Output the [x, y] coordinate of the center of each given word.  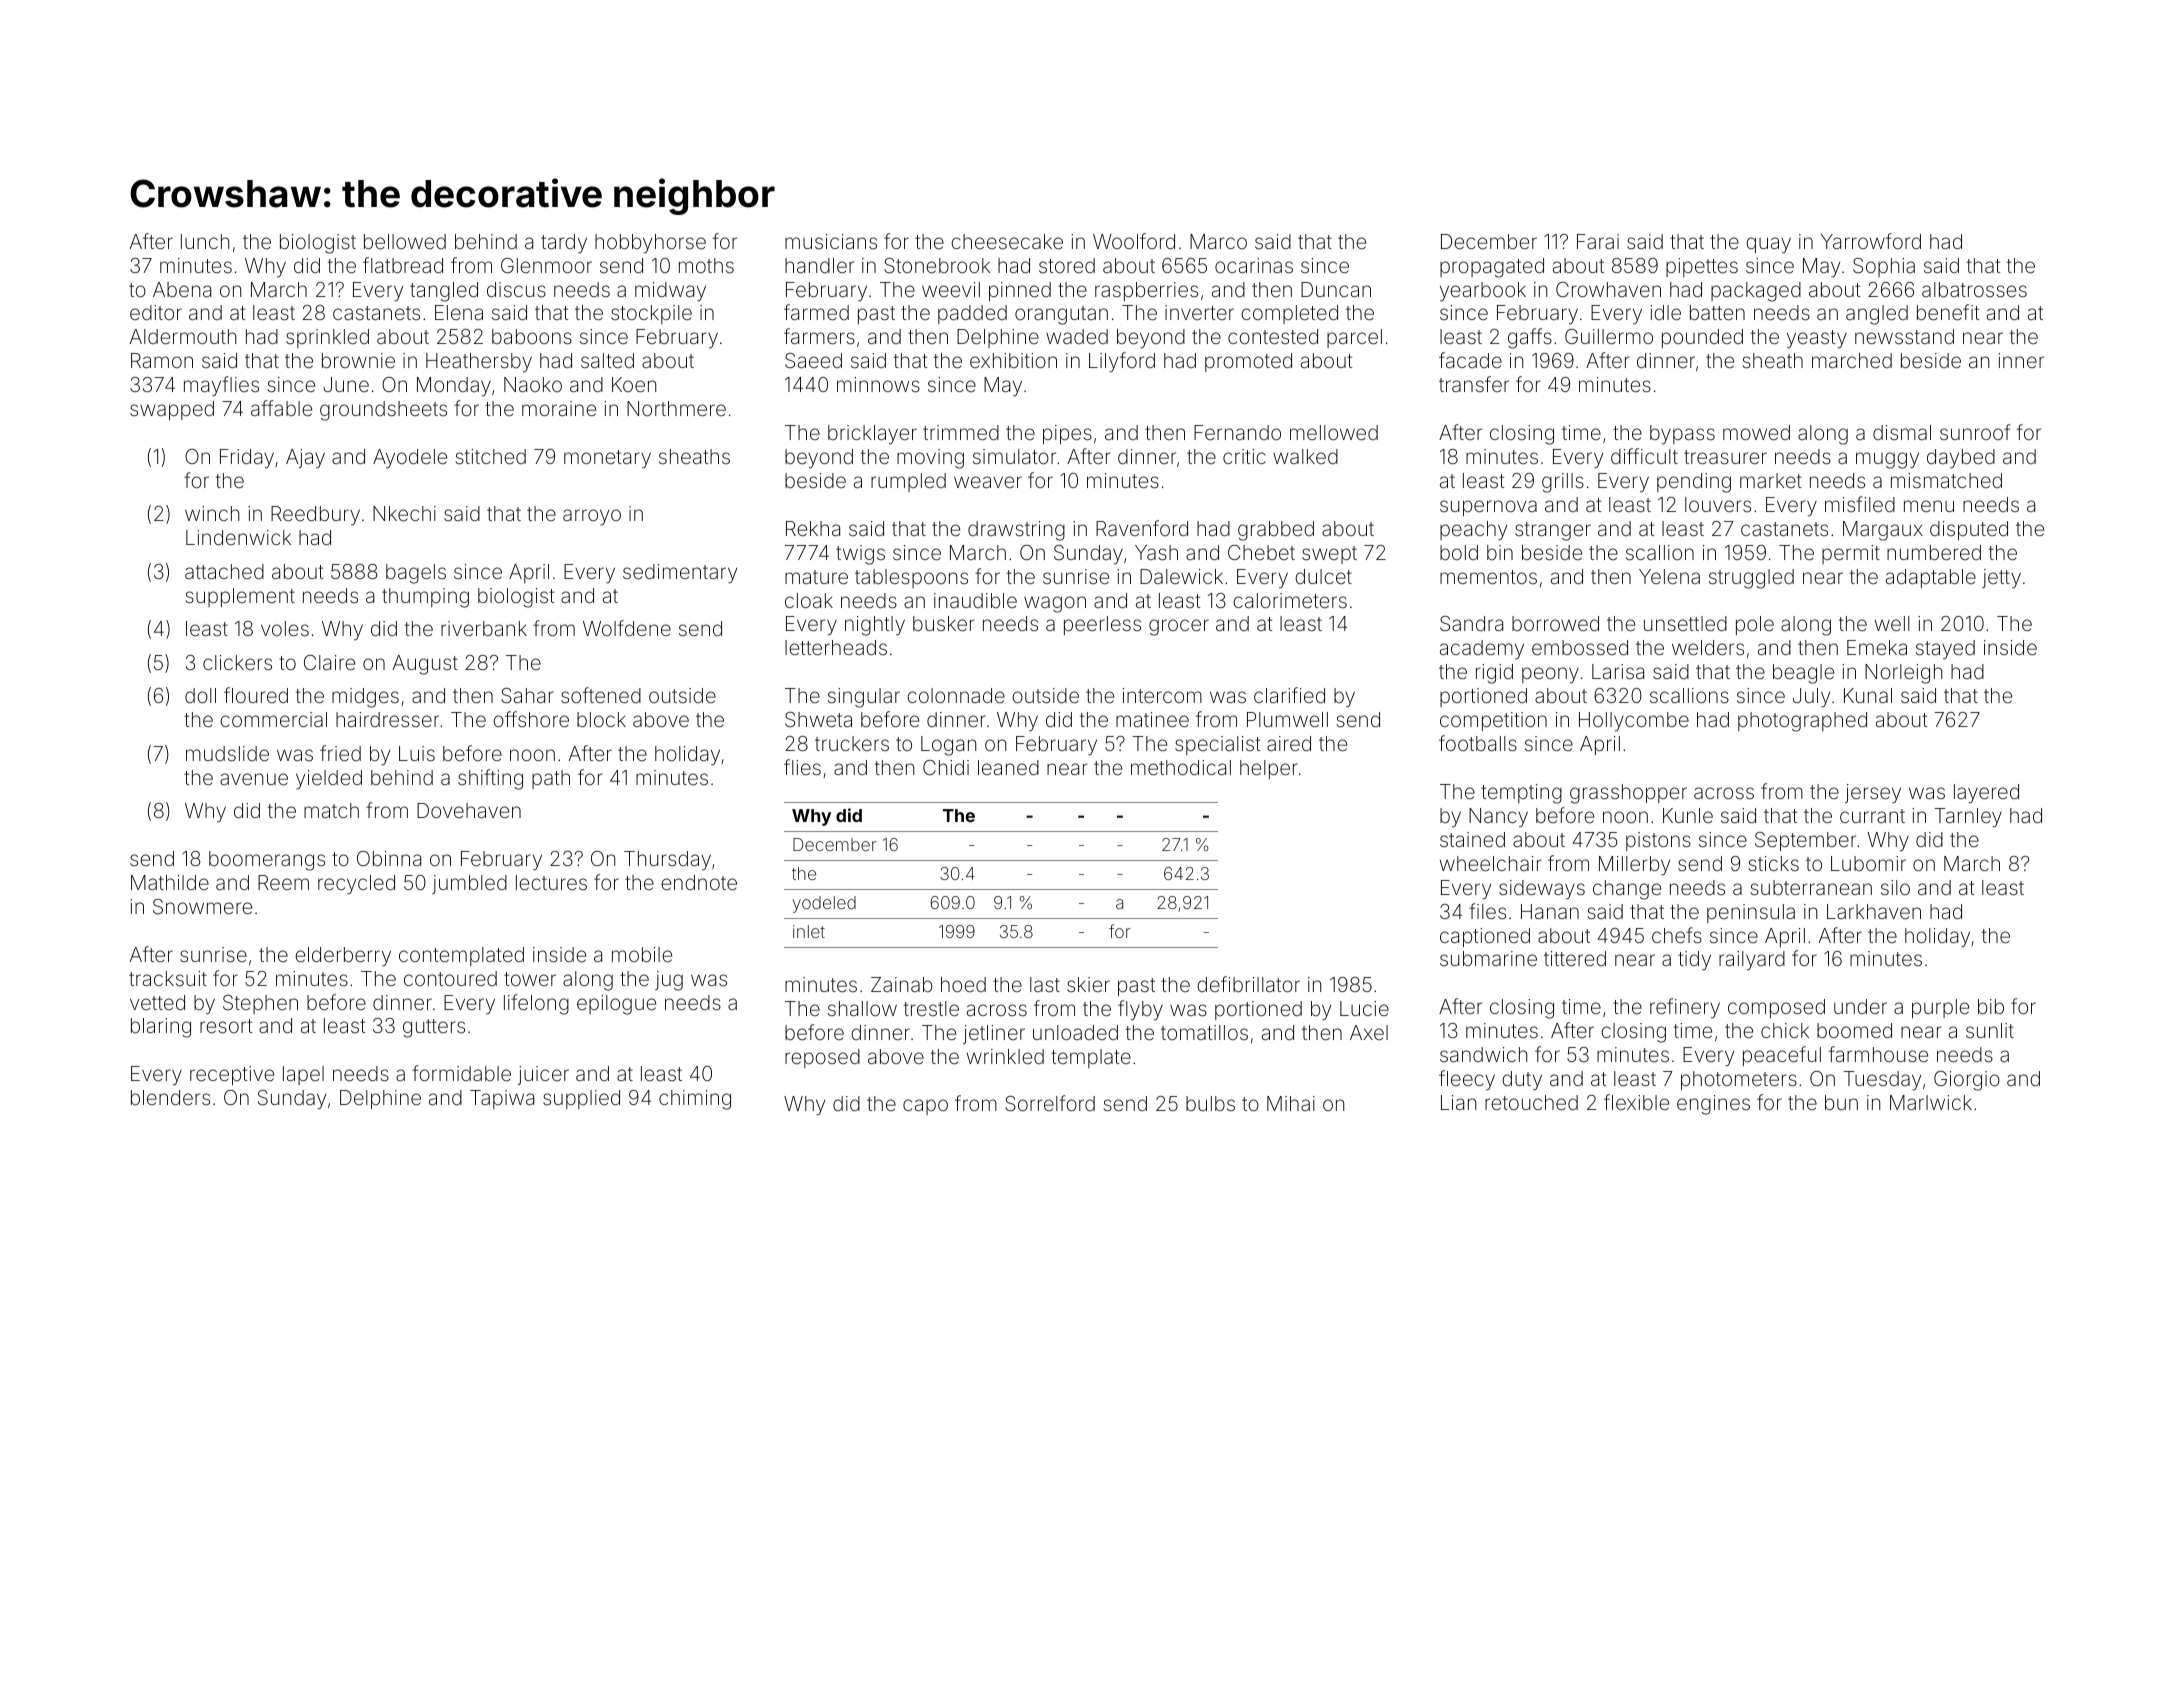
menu [1929, 506]
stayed [1945, 650]
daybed [1961, 459]
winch [212, 513]
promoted [1248, 362]
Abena [182, 289]
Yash [1156, 552]
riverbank [484, 628]
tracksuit [168, 978]
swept [1329, 555]
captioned [1485, 937]
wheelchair [1491, 863]
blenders [170, 1097]
